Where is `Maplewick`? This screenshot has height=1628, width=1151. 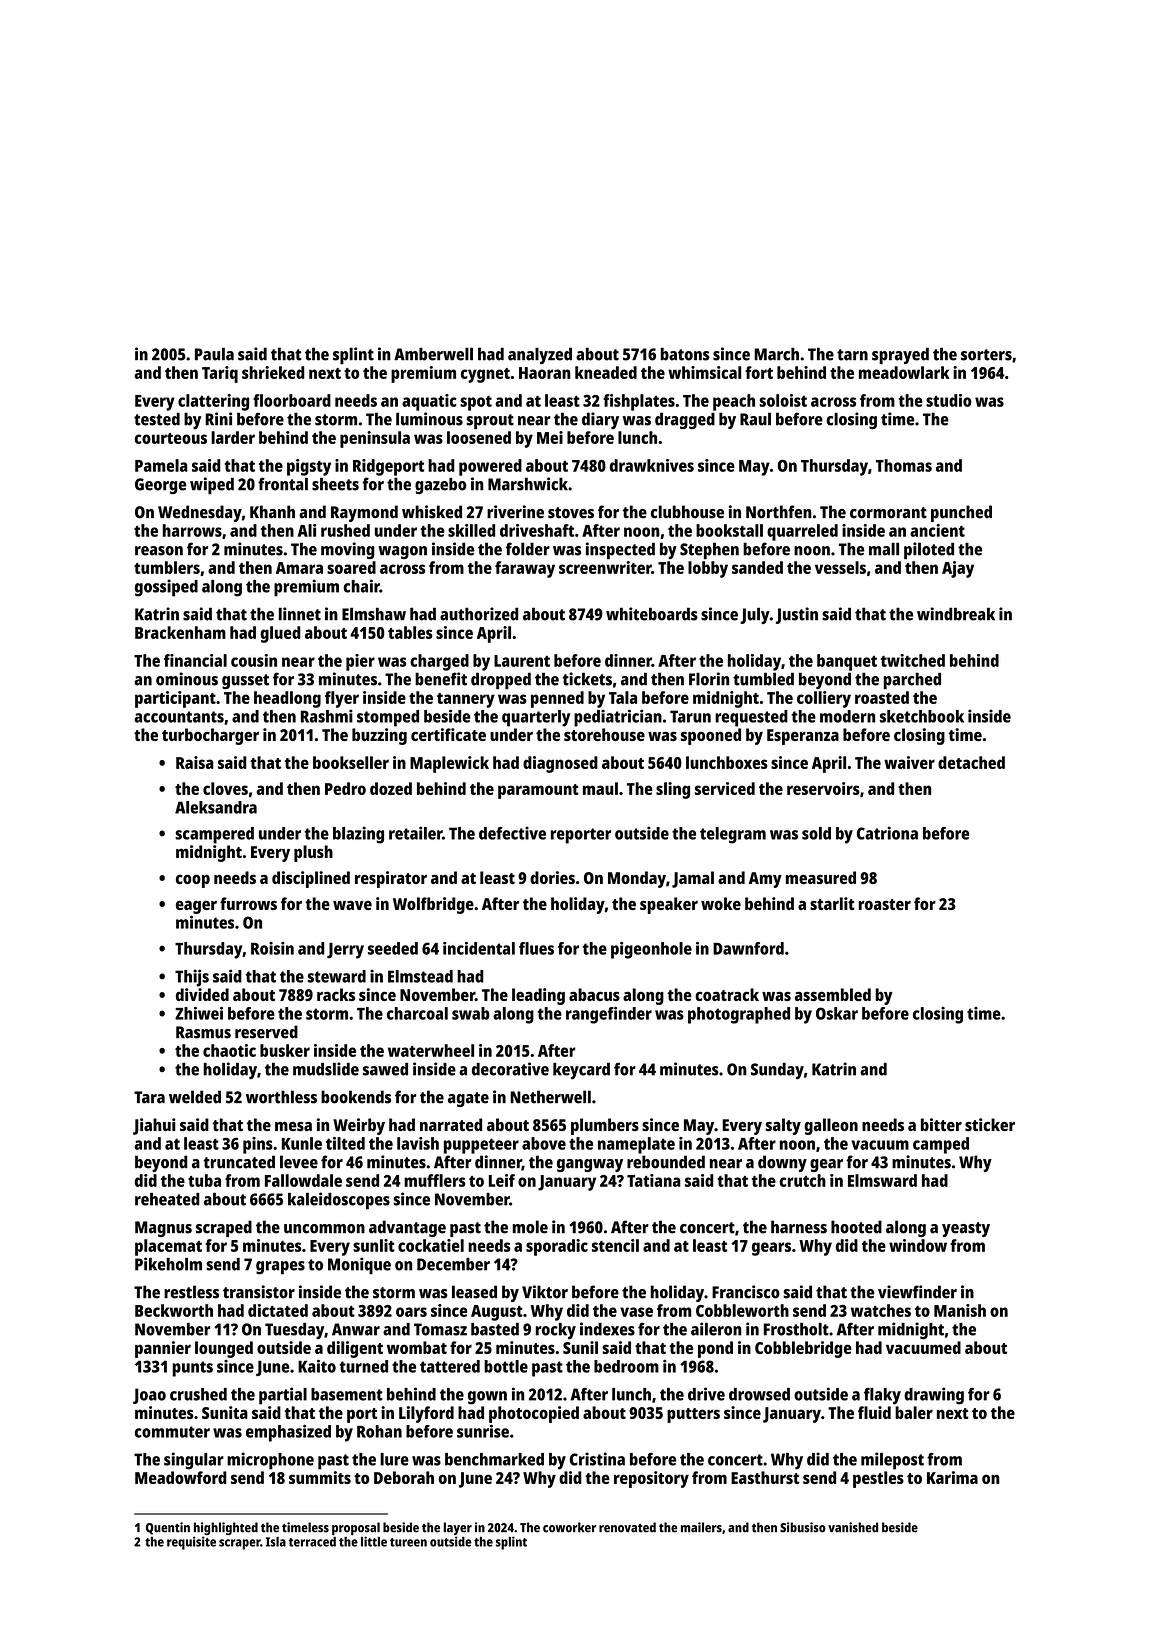 Maplewick is located at coordinates (449, 764).
